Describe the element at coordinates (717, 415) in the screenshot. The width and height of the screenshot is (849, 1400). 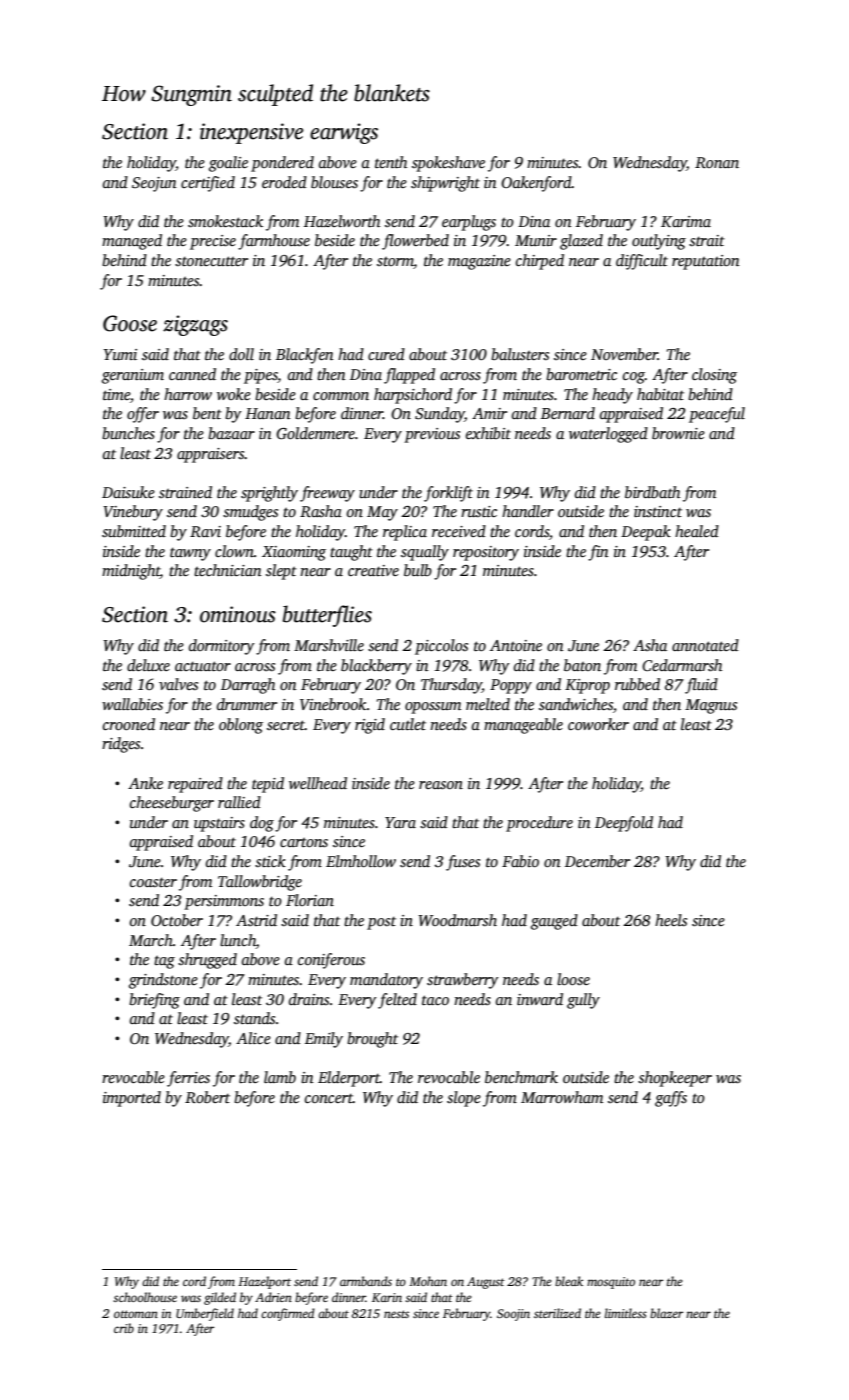
I see `peaceful` at that location.
